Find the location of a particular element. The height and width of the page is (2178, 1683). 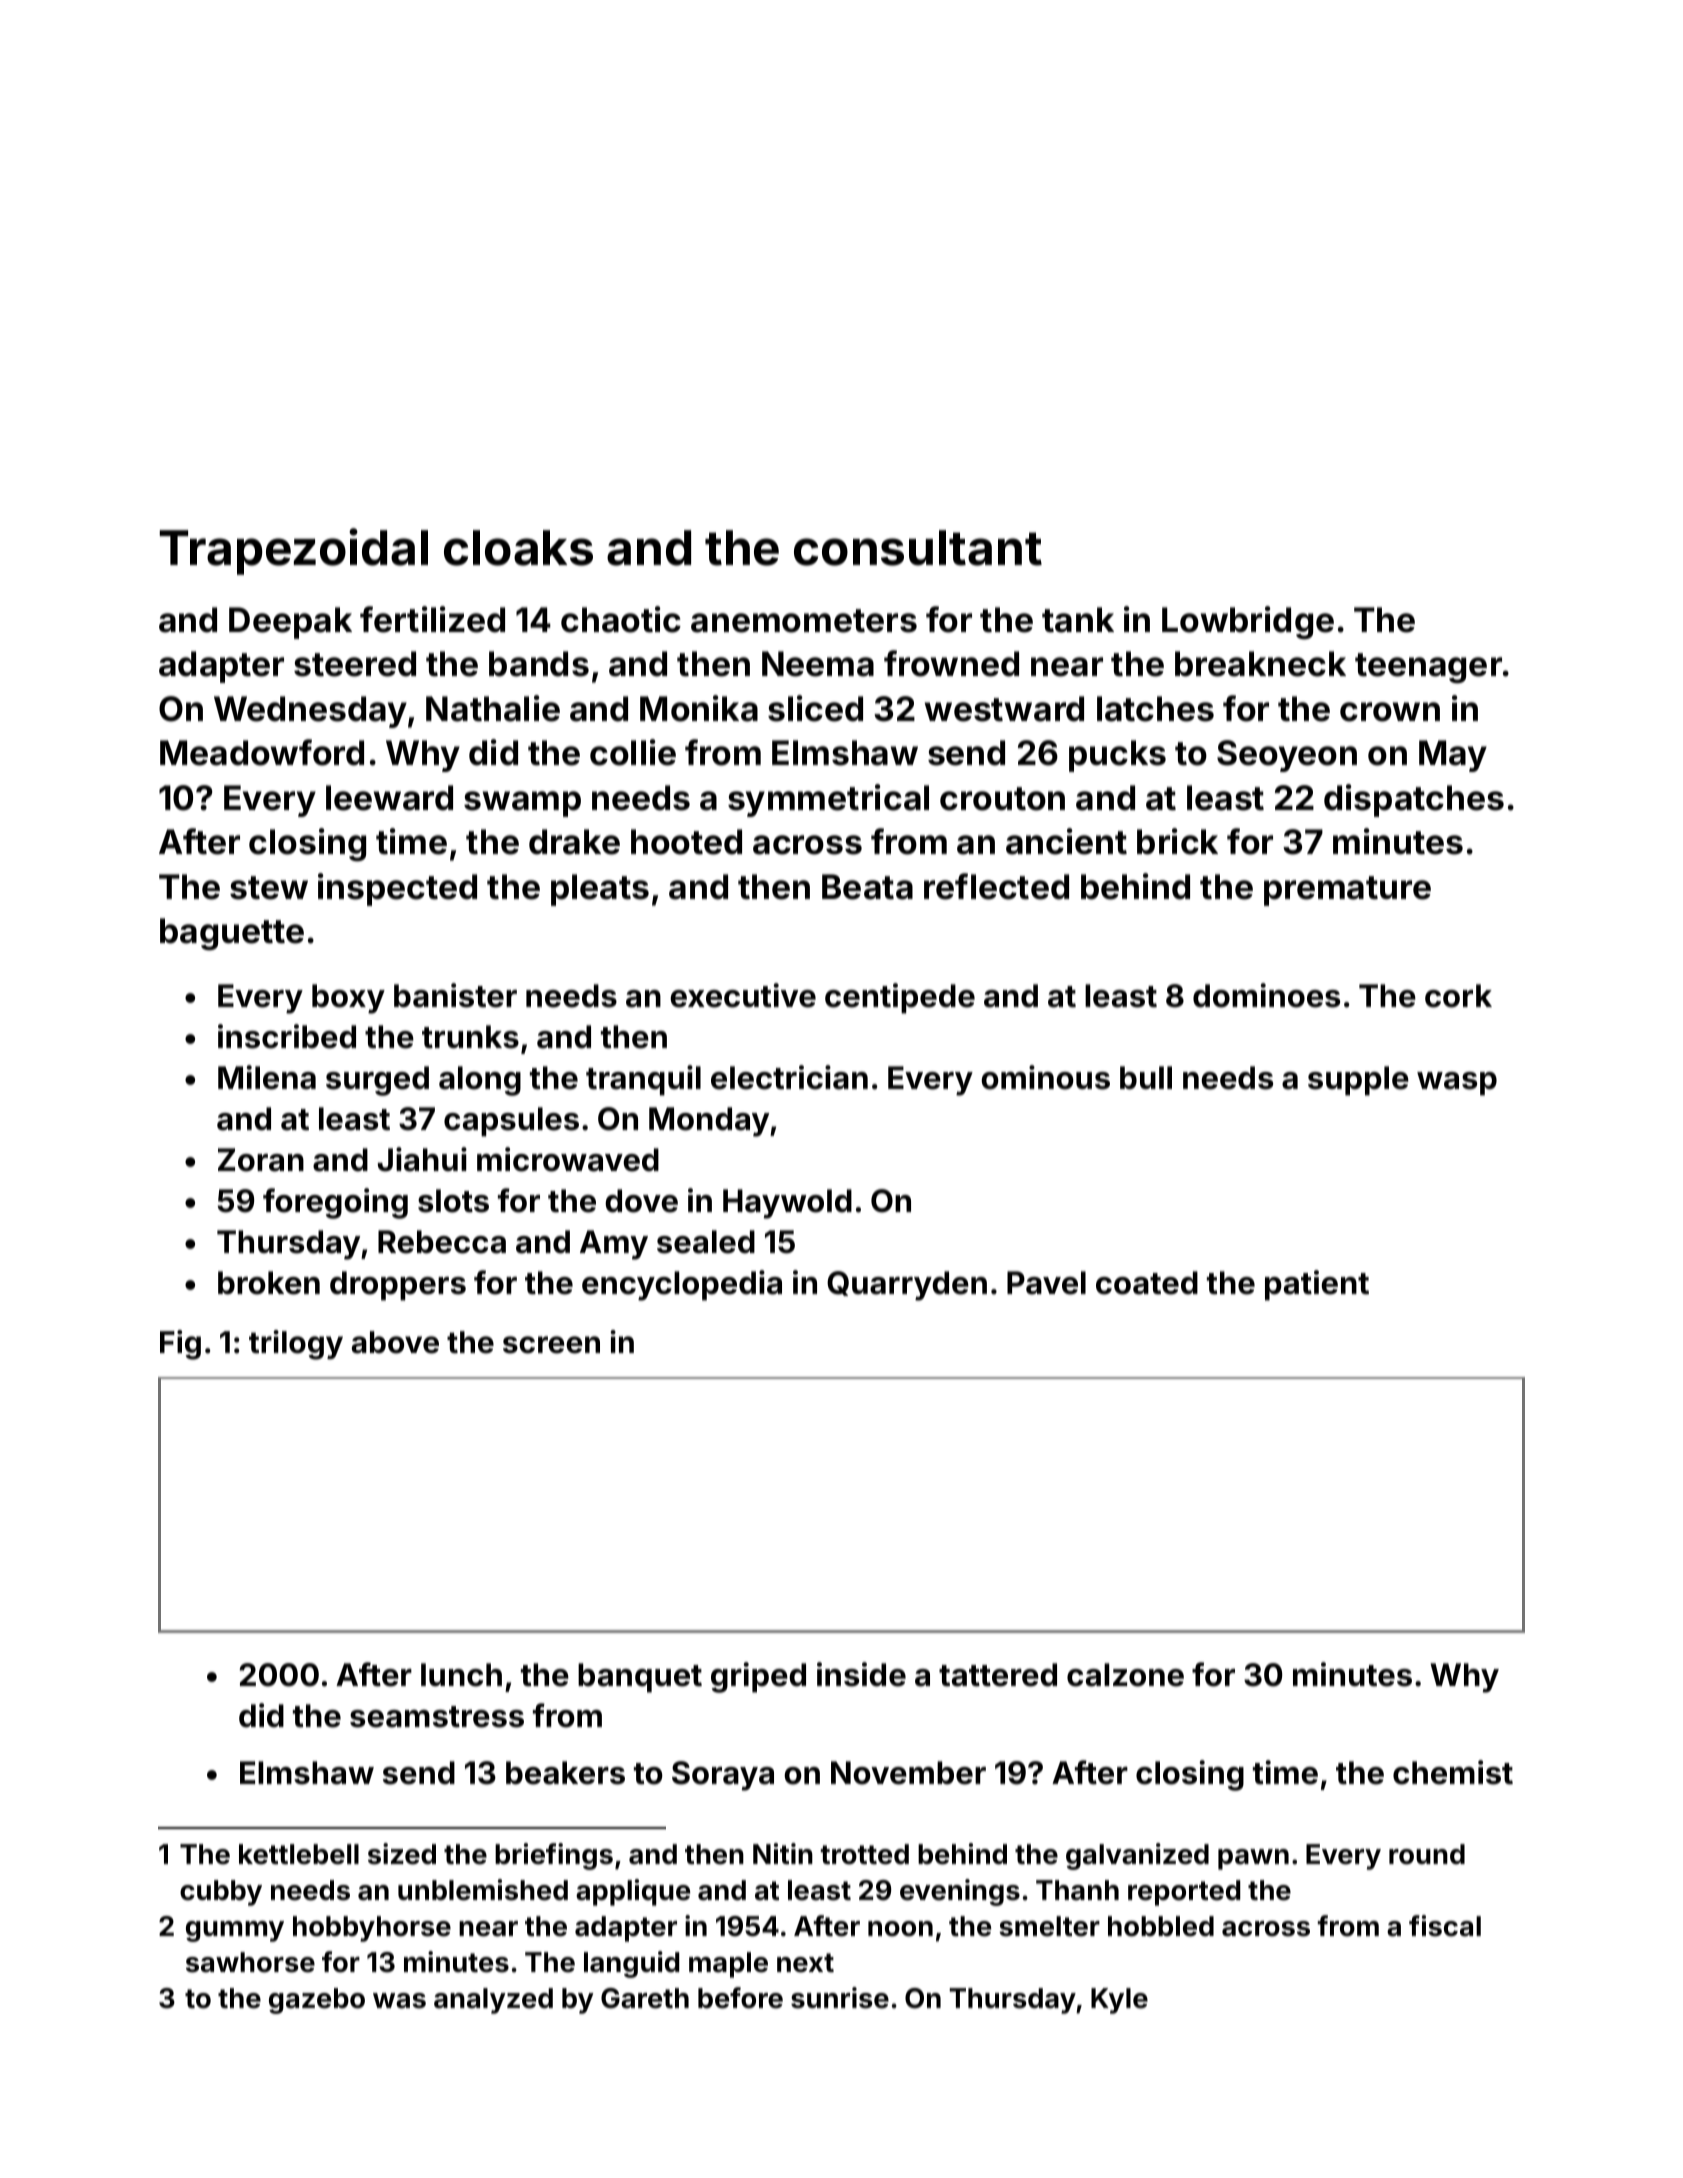

Haywold is located at coordinates (787, 1204).
